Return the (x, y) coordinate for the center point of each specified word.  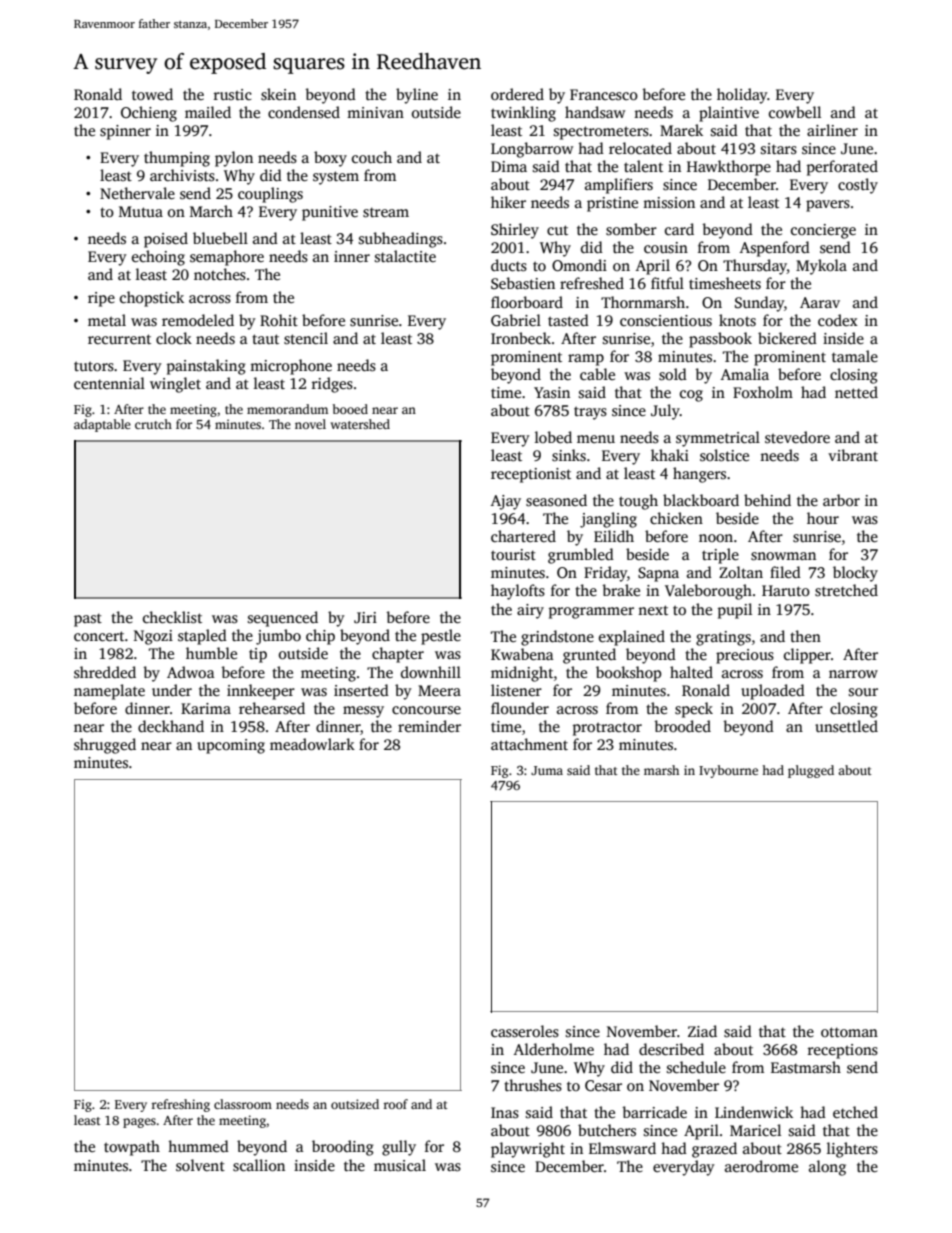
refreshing (180, 1105)
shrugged (105, 746)
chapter (398, 655)
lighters (852, 1150)
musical (400, 1165)
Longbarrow (532, 150)
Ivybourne (728, 771)
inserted (361, 690)
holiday (742, 96)
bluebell (220, 238)
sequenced (283, 619)
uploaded (773, 692)
